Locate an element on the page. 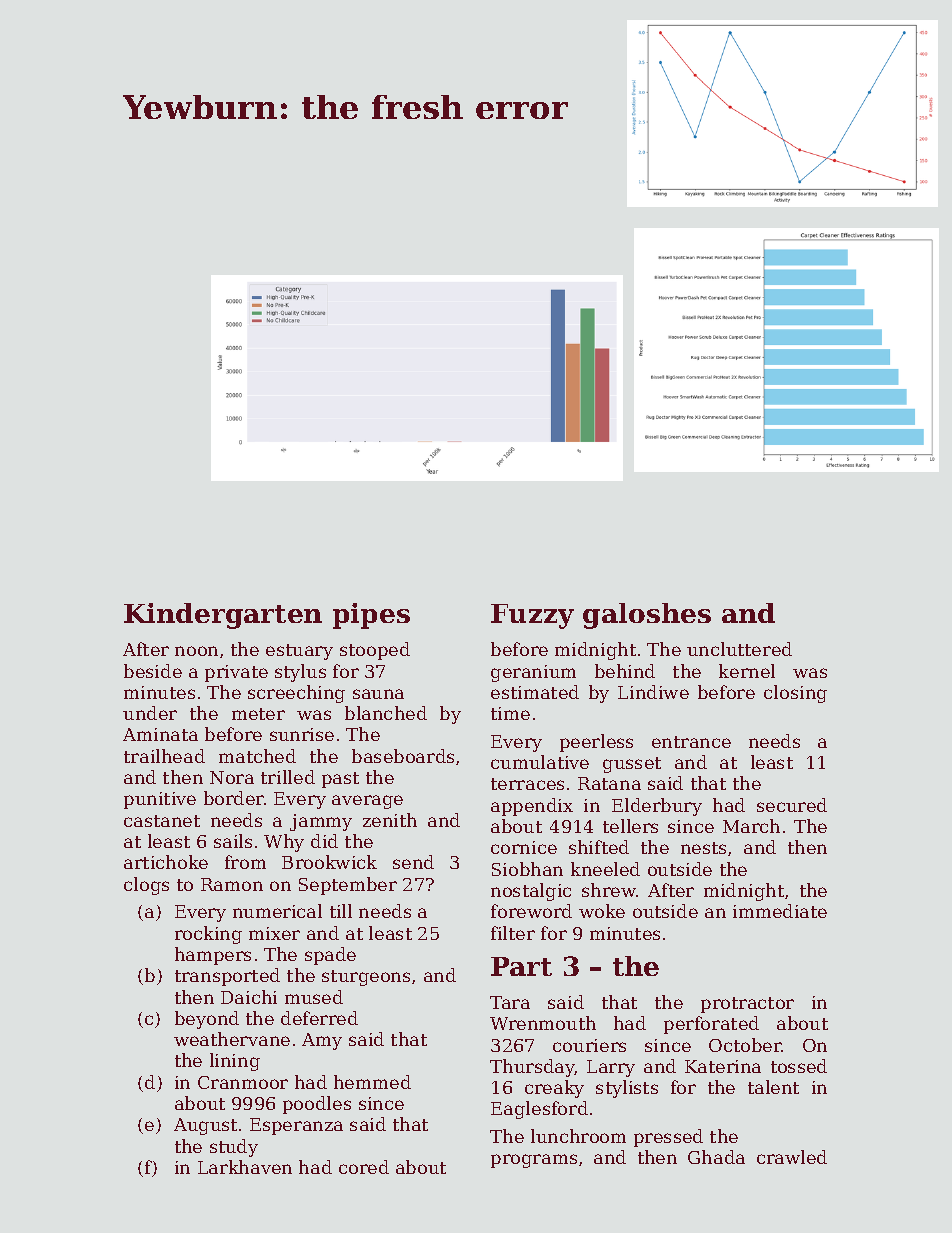 Image resolution: width=952 pixels, height=1233 pixels. Kindergarten is located at coordinates (223, 616).
